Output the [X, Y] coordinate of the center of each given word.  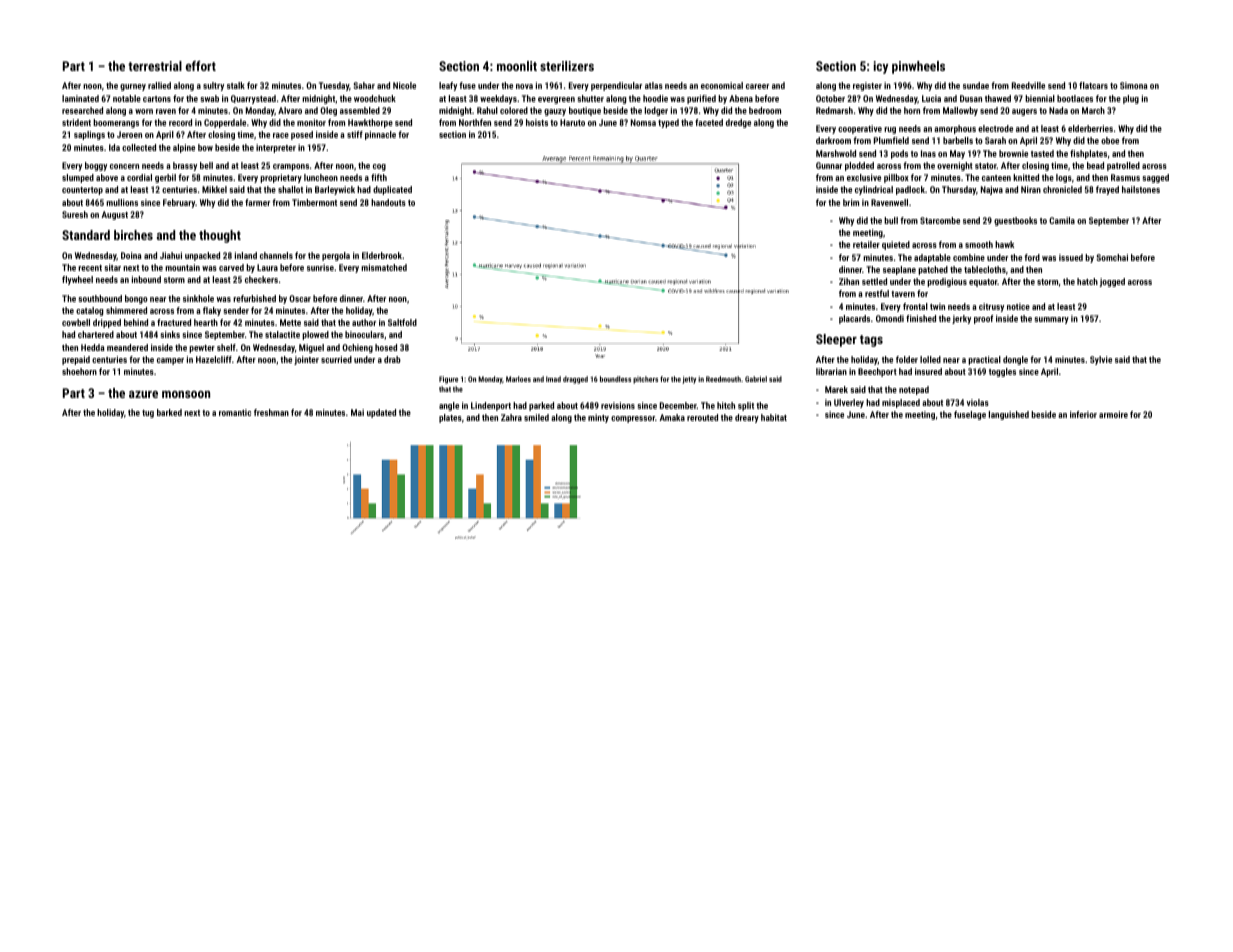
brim [851, 202]
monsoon [186, 394]
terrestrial [155, 66]
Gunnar [829, 165]
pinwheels [918, 67]
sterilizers [567, 66]
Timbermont [314, 202]
